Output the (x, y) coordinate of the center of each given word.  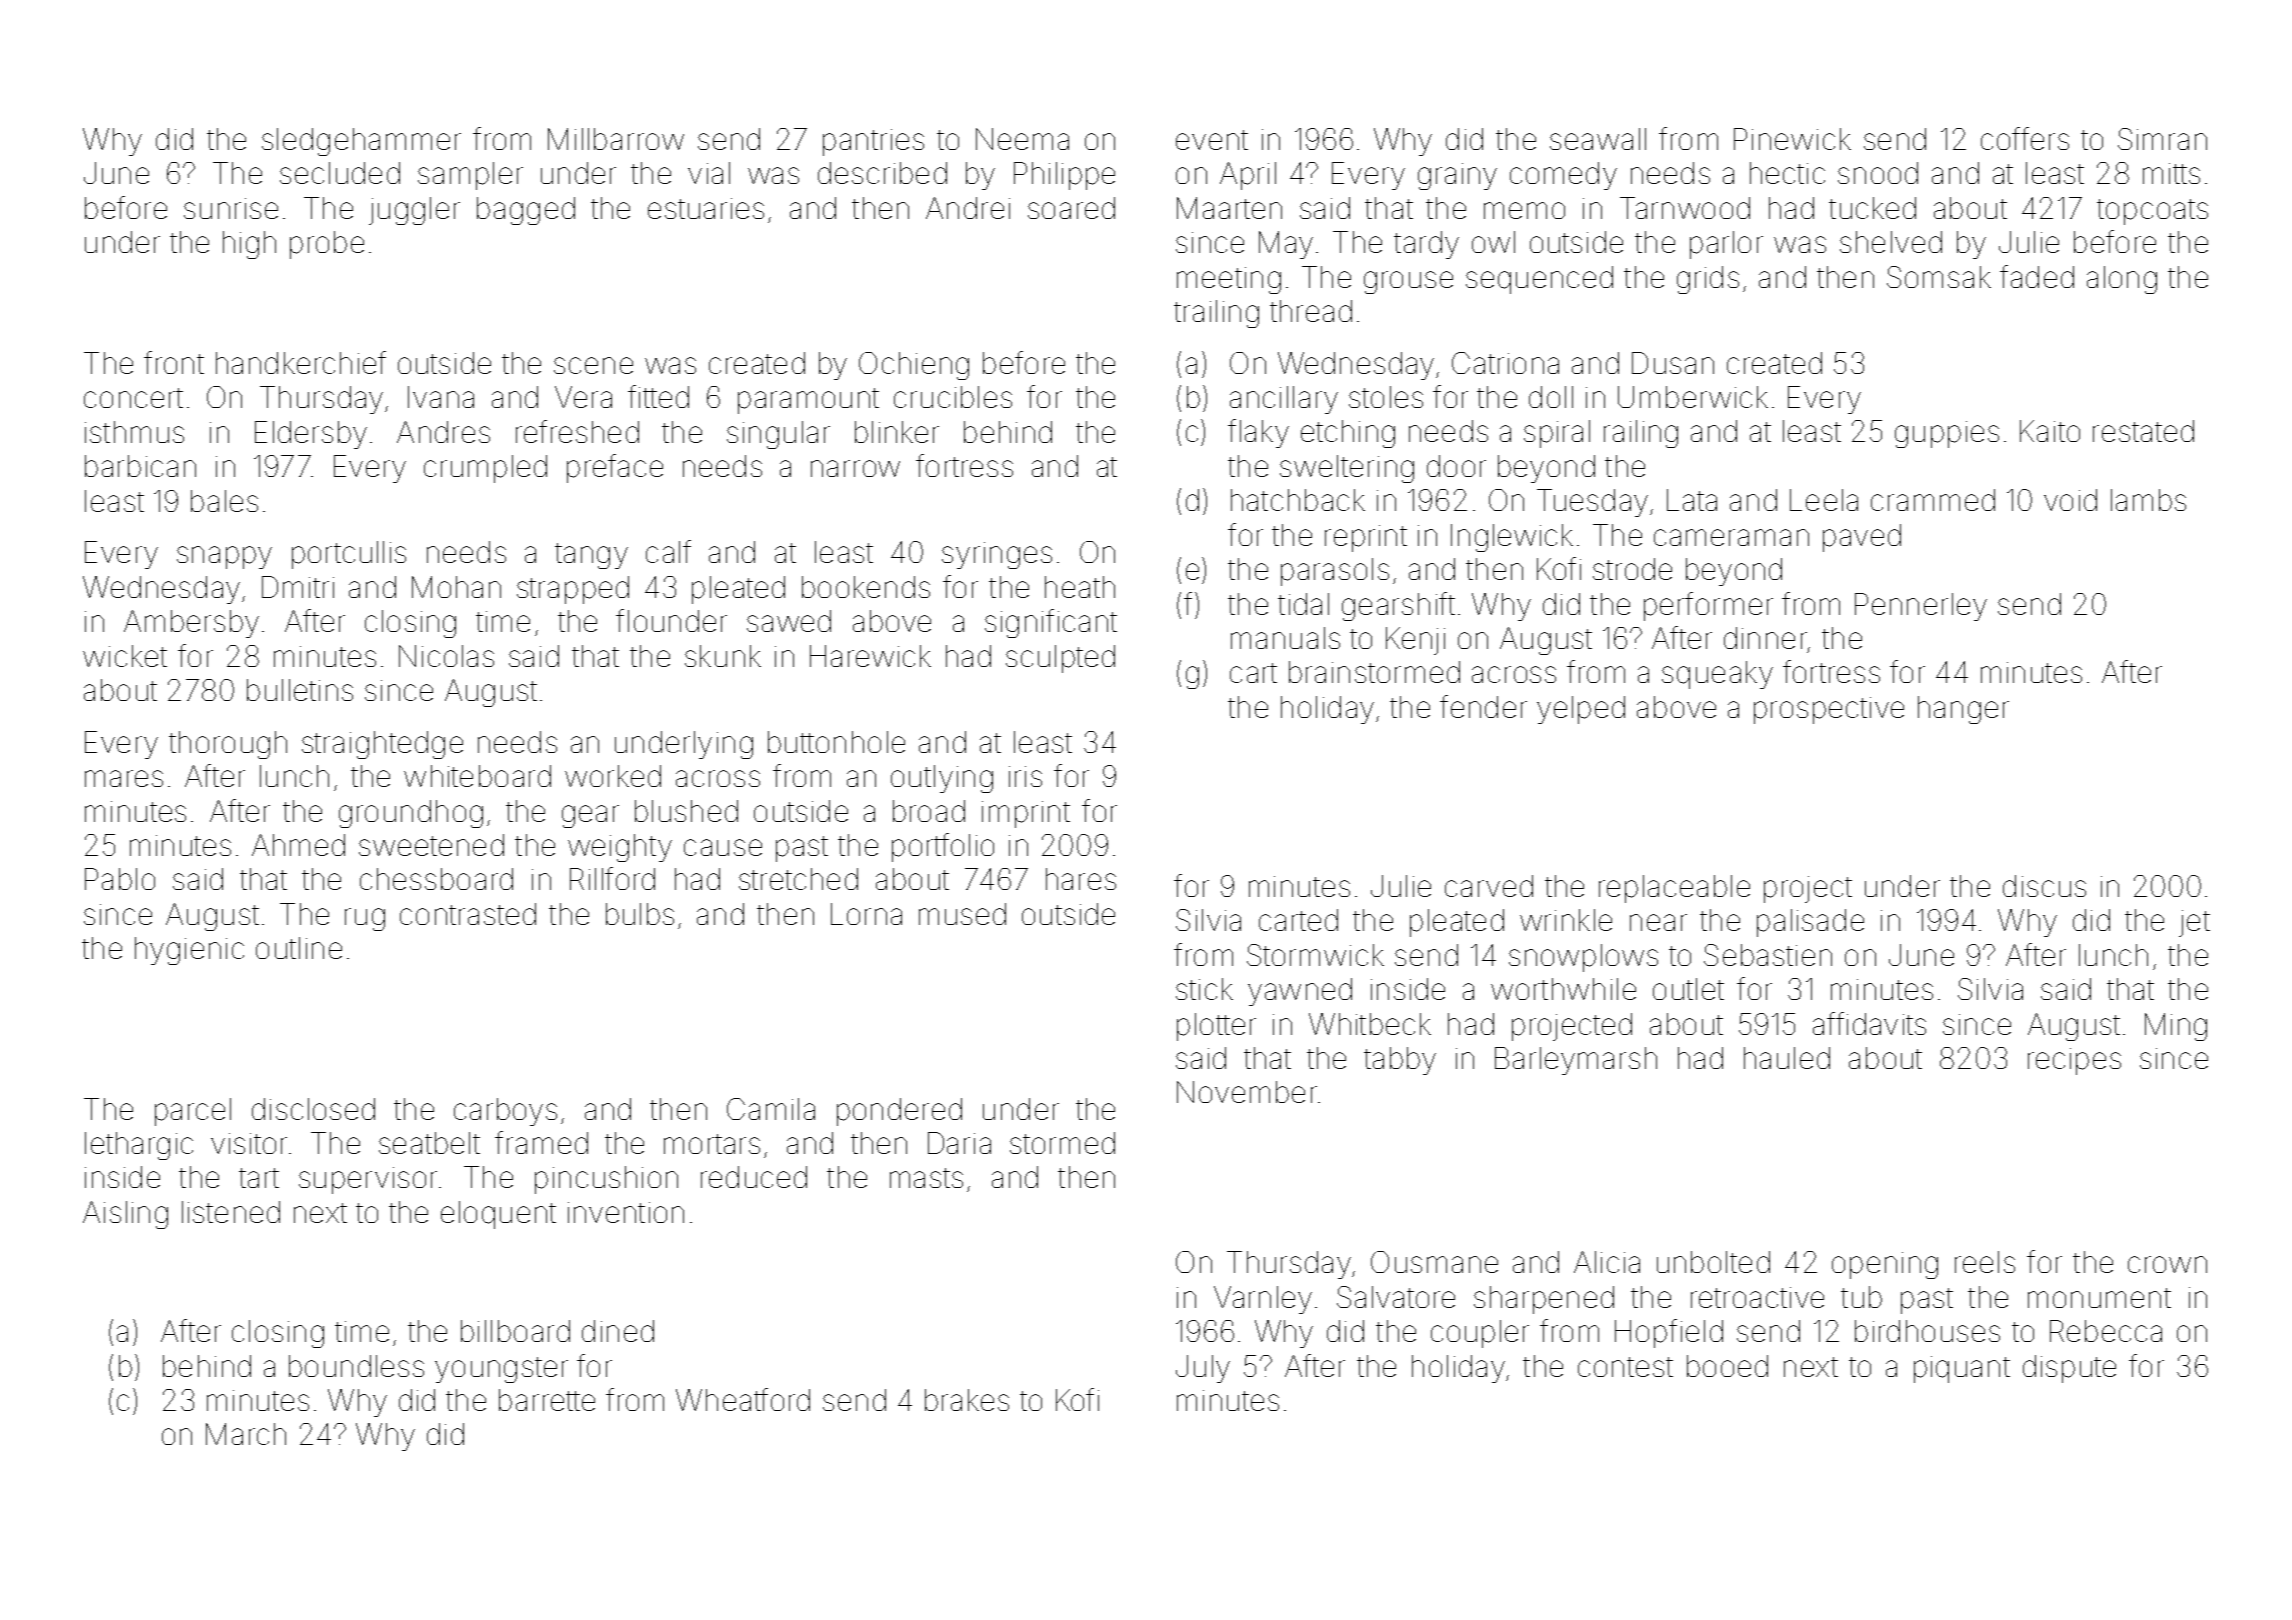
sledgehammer (361, 142)
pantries (873, 142)
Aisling (125, 1215)
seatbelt (429, 1143)
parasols (1335, 572)
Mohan (456, 587)
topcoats (2152, 212)
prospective (1829, 710)
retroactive (1757, 1297)
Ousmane (1434, 1262)
